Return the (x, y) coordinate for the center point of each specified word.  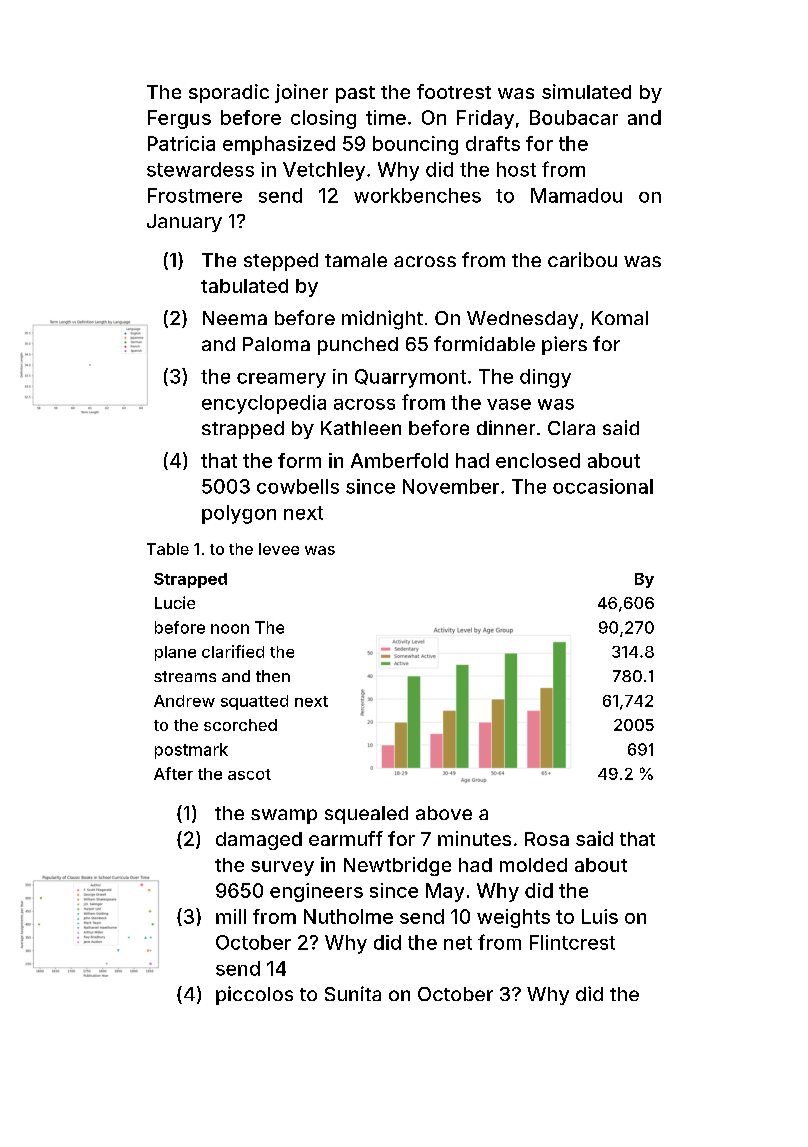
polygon (239, 514)
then (273, 676)
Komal (620, 318)
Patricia (181, 143)
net (458, 943)
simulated (586, 91)
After (173, 773)
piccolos (254, 995)
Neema (235, 318)
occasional (603, 486)
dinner (506, 427)
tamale (356, 260)
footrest (454, 91)
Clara (571, 428)
